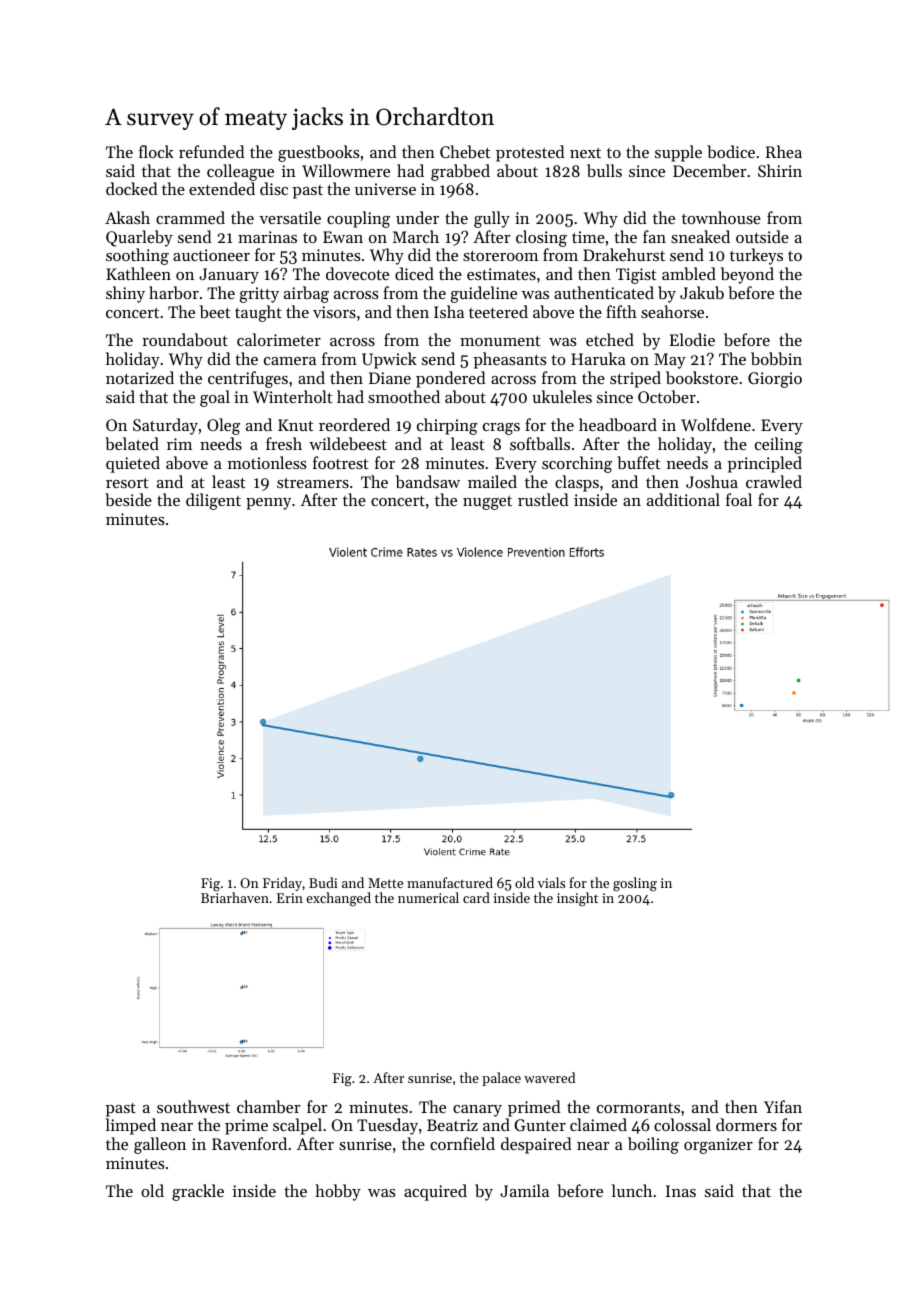 This image has width=908, height=1316. What do you see at coordinates (543, 499) in the image?
I see `rustled` at bounding box center [543, 499].
